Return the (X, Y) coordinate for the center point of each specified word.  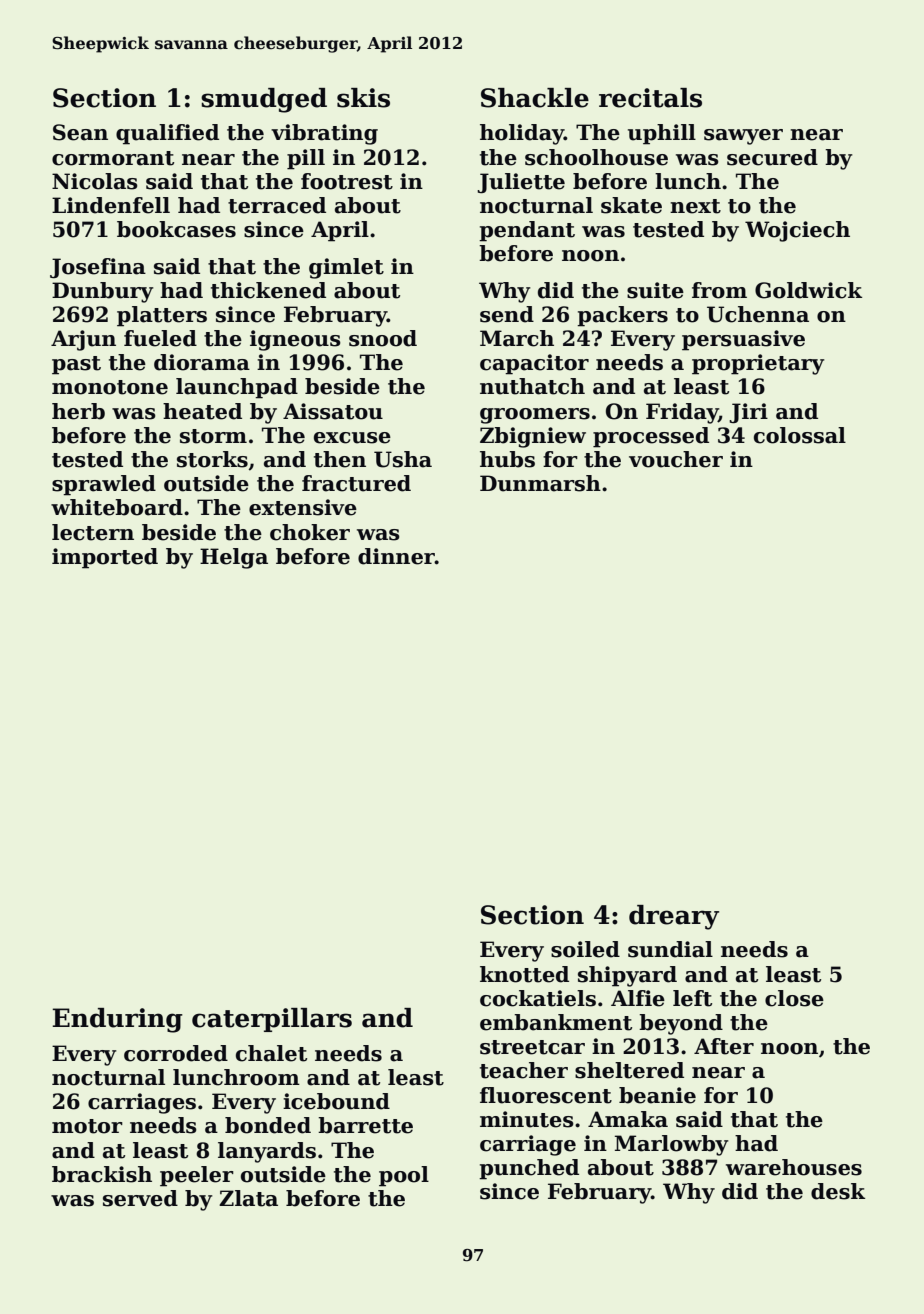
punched (529, 1169)
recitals (650, 98)
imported (105, 558)
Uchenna (758, 314)
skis (363, 98)
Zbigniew (533, 437)
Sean (80, 132)
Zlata (248, 1198)
